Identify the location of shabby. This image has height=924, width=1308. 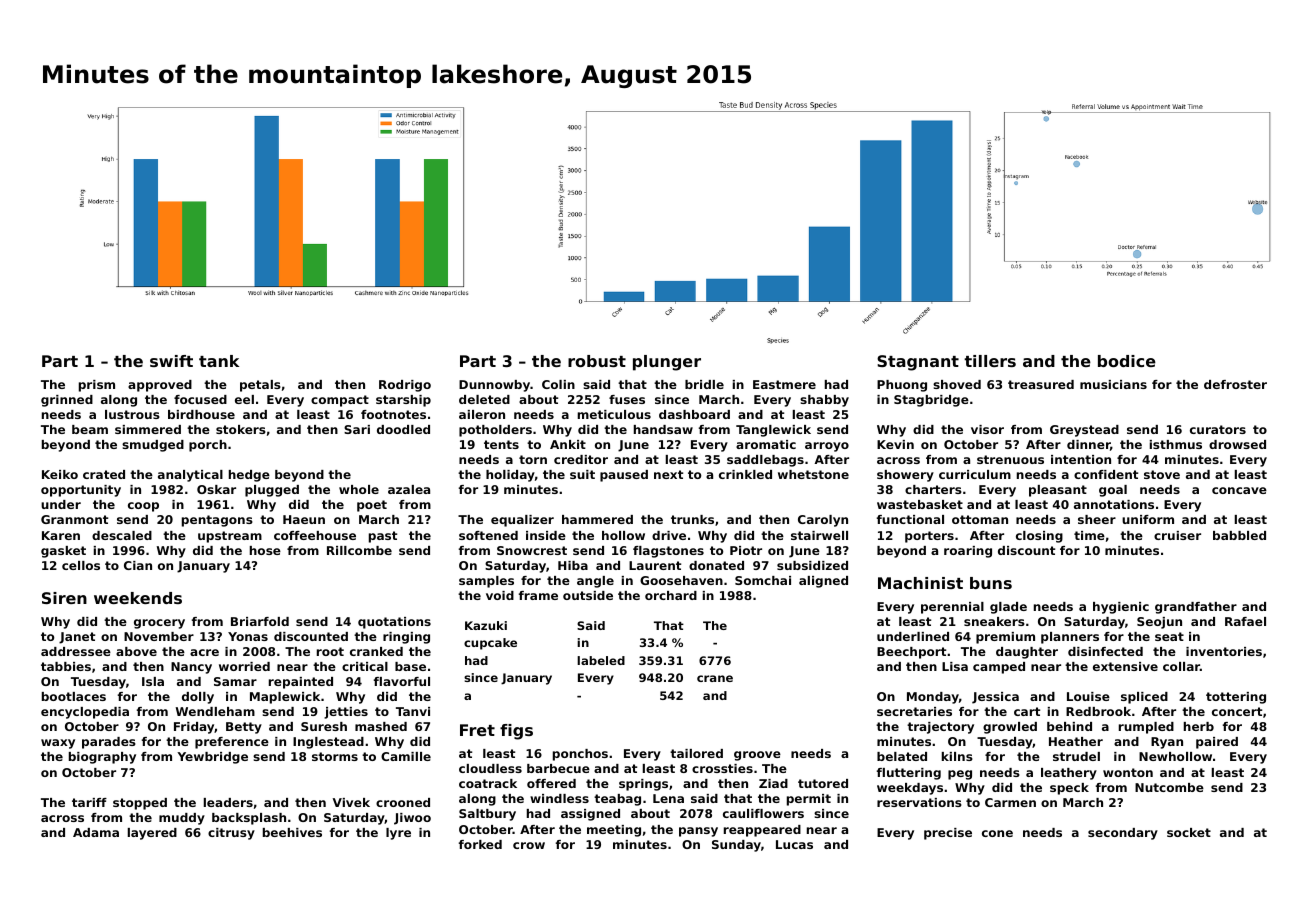
(824, 401).
